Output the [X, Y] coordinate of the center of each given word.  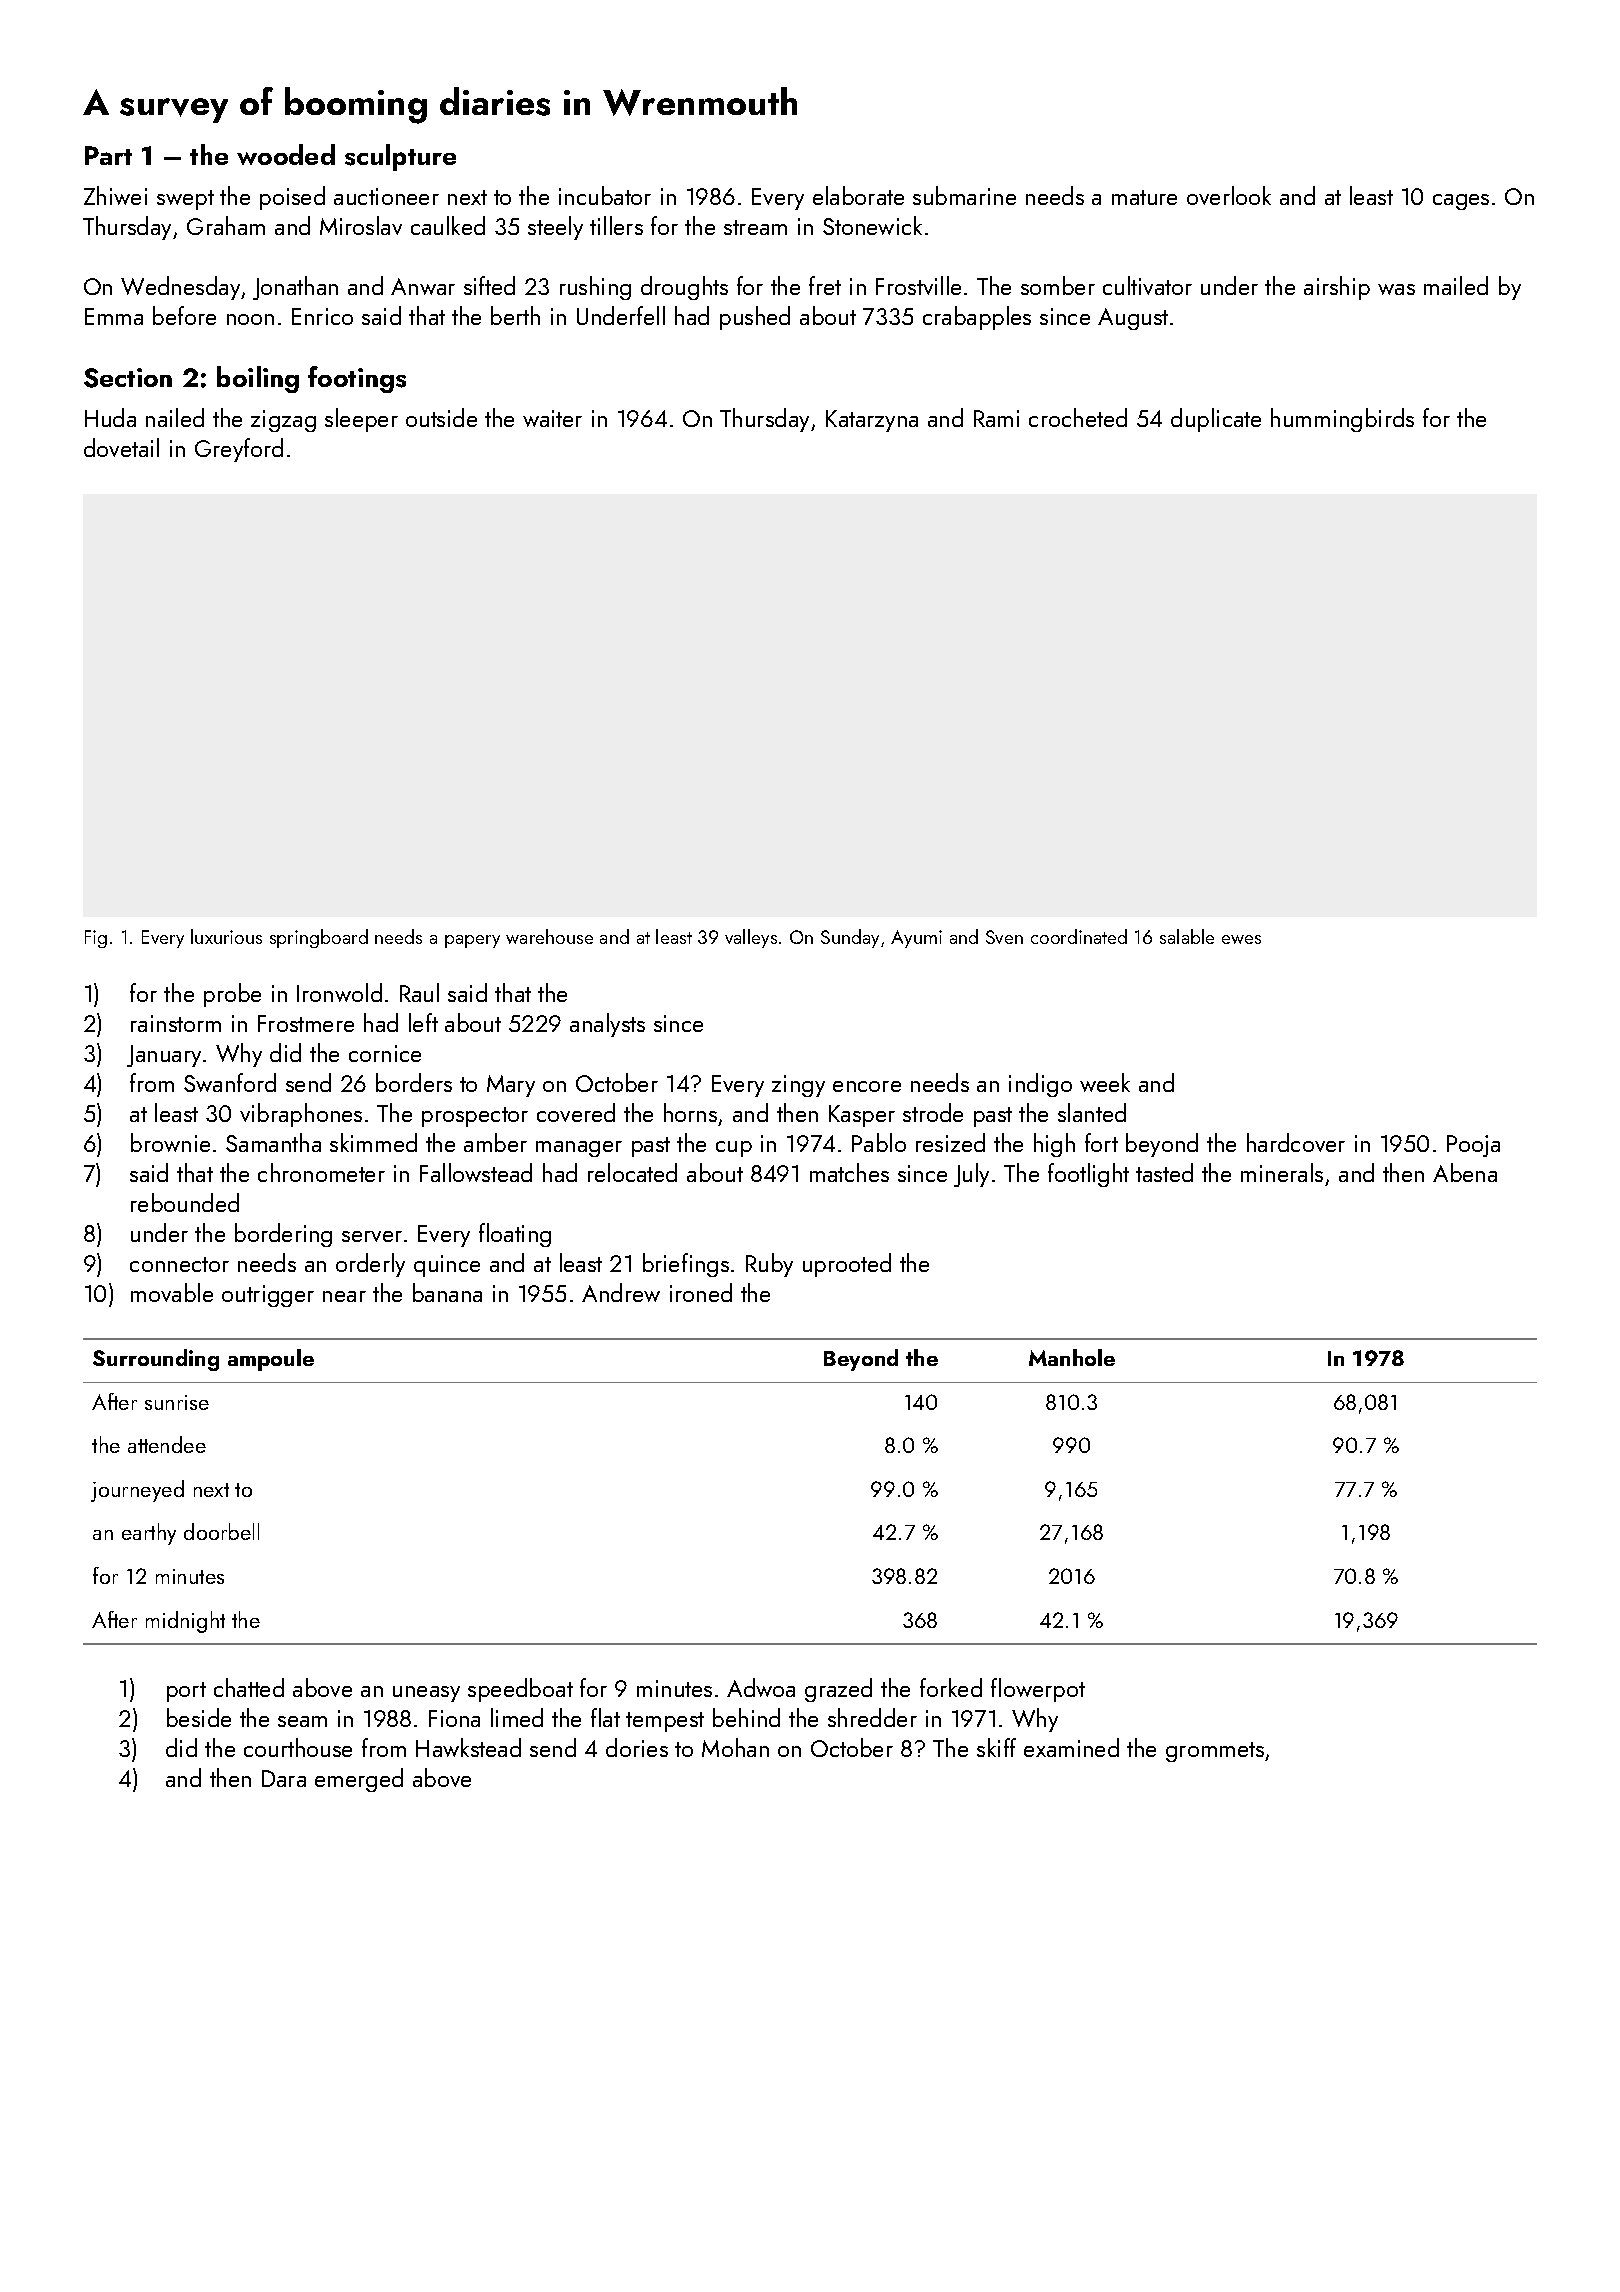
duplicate [1216, 420]
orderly [370, 1265]
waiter [552, 418]
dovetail [121, 447]
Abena [1465, 1172]
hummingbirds [1342, 420]
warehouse [549, 936]
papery [472, 941]
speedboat [520, 1690]
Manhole [1072, 1357]
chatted [249, 1687]
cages [1461, 202]
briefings [686, 1265]
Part [108, 155]
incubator [605, 195]
